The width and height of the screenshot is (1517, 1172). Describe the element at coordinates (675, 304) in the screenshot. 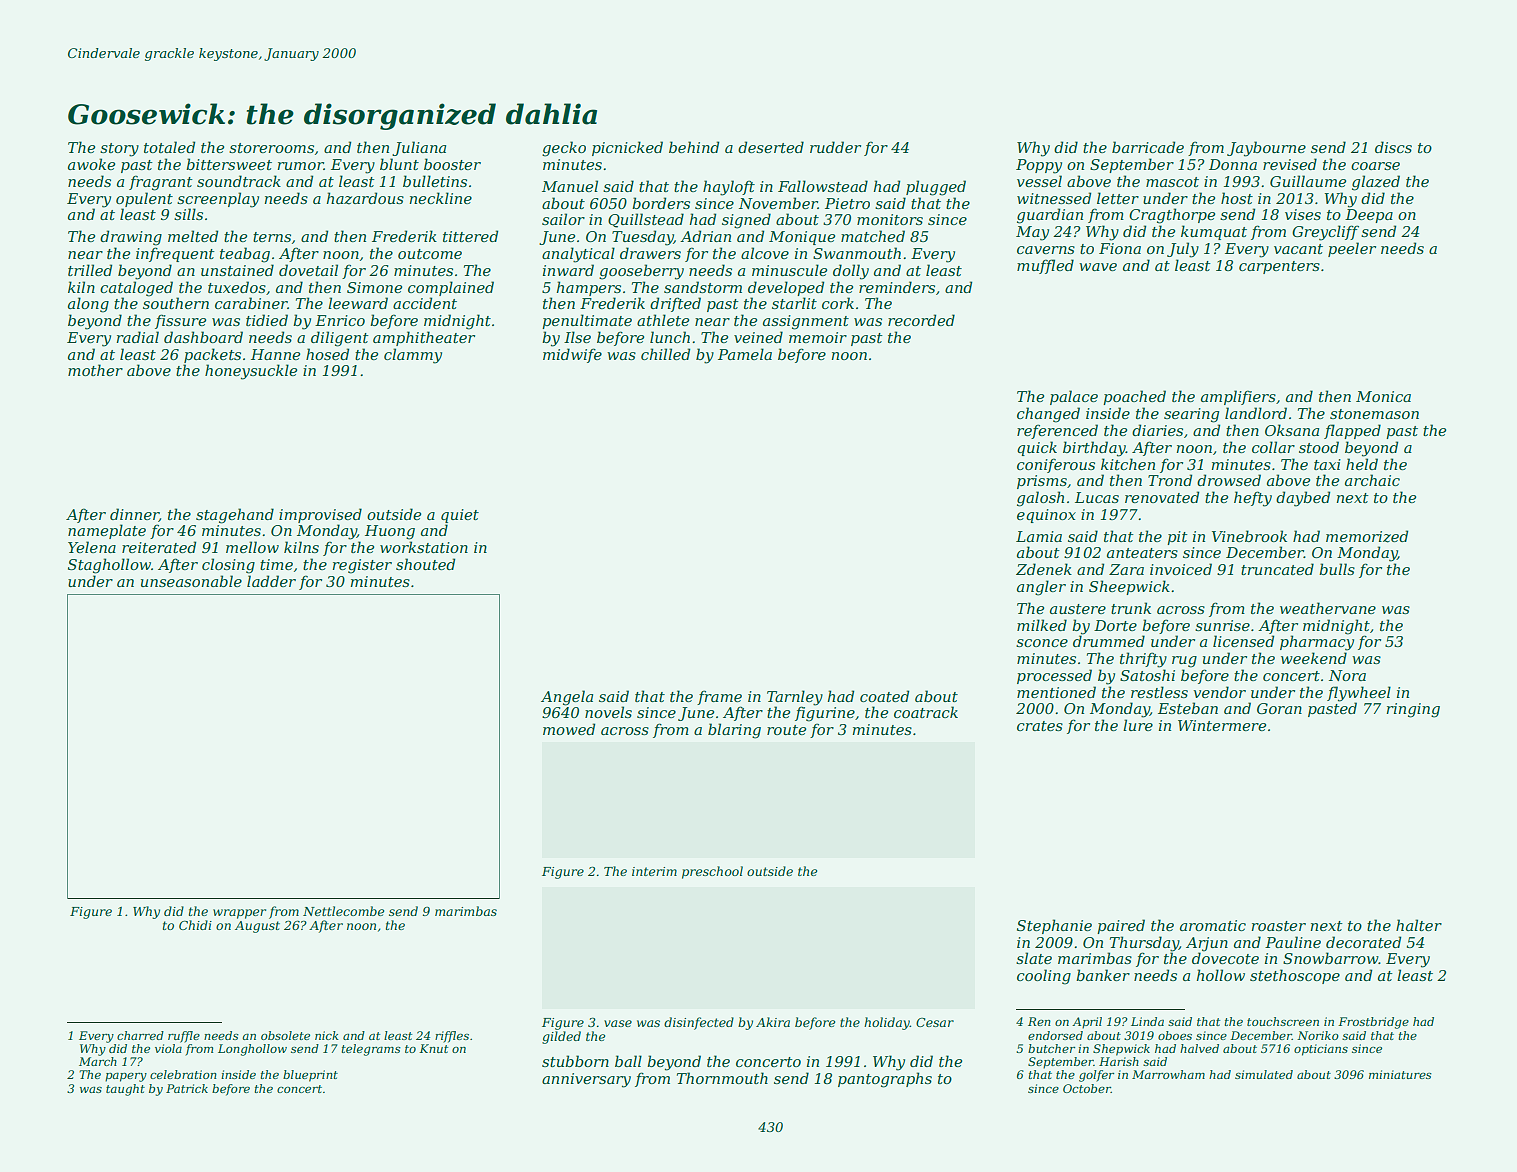

I see `drifted` at that location.
